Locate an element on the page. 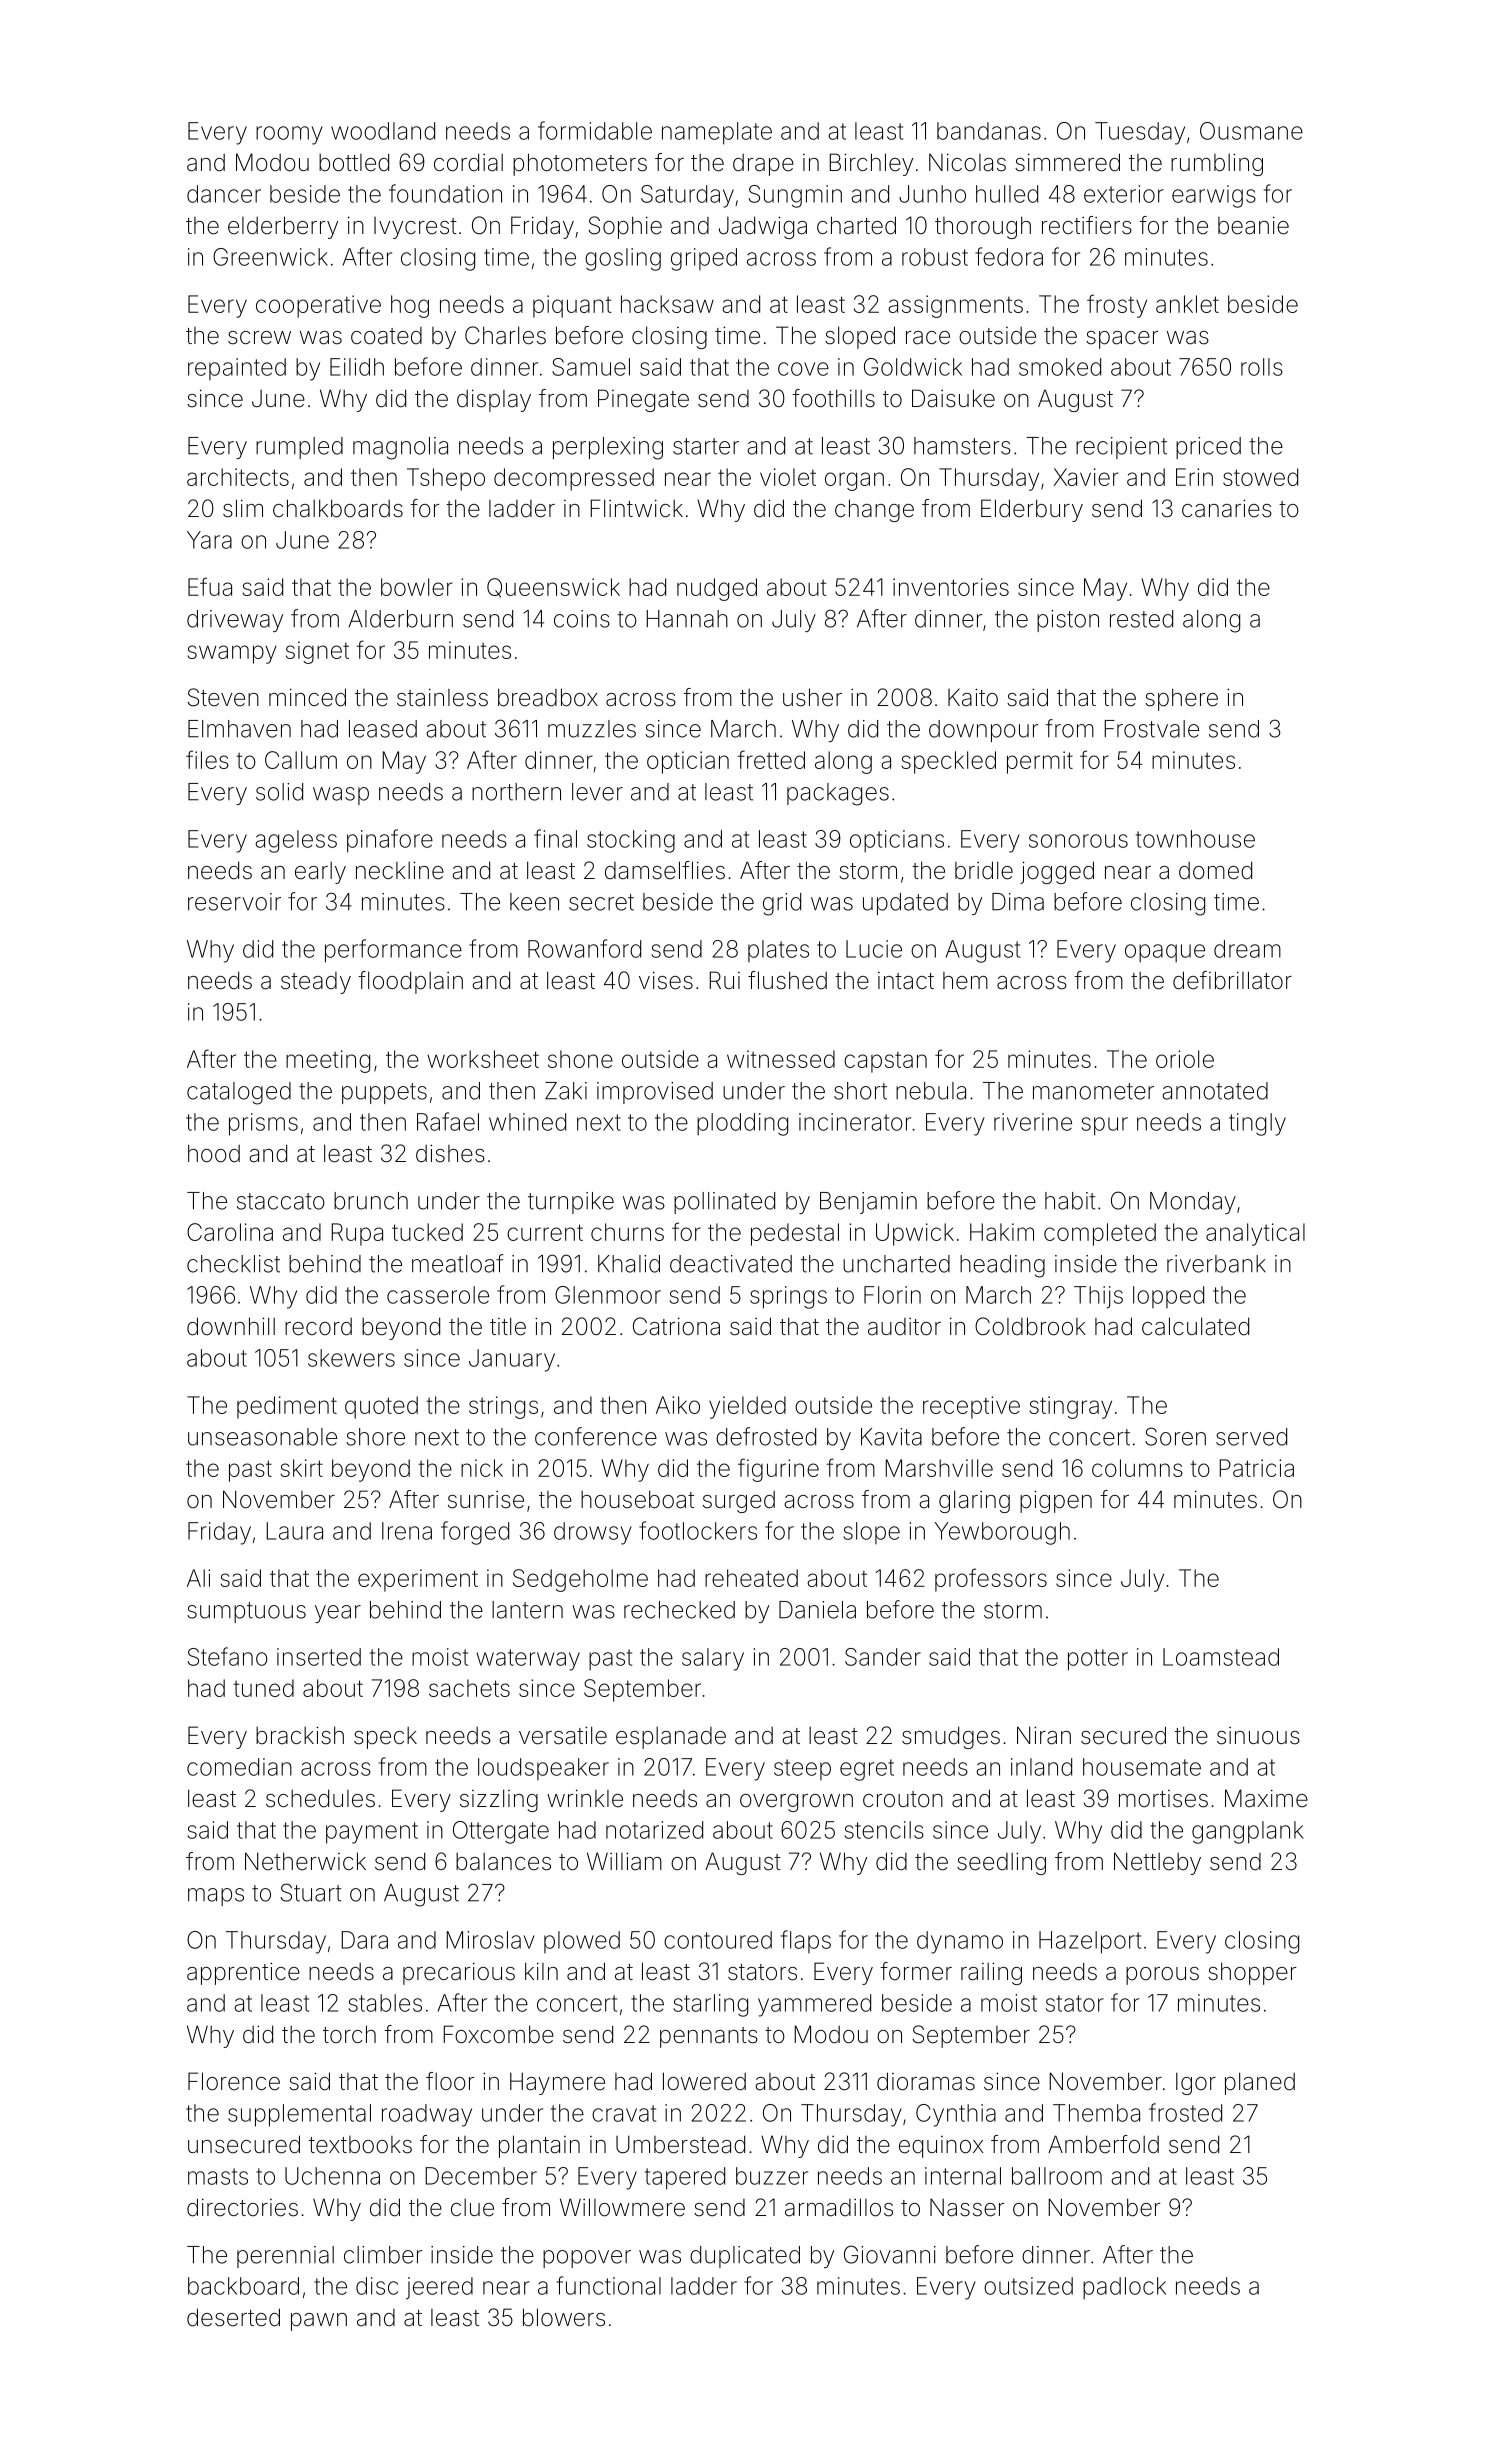 The width and height of the page is (1496, 2464). permit is located at coordinates (1040, 762).
